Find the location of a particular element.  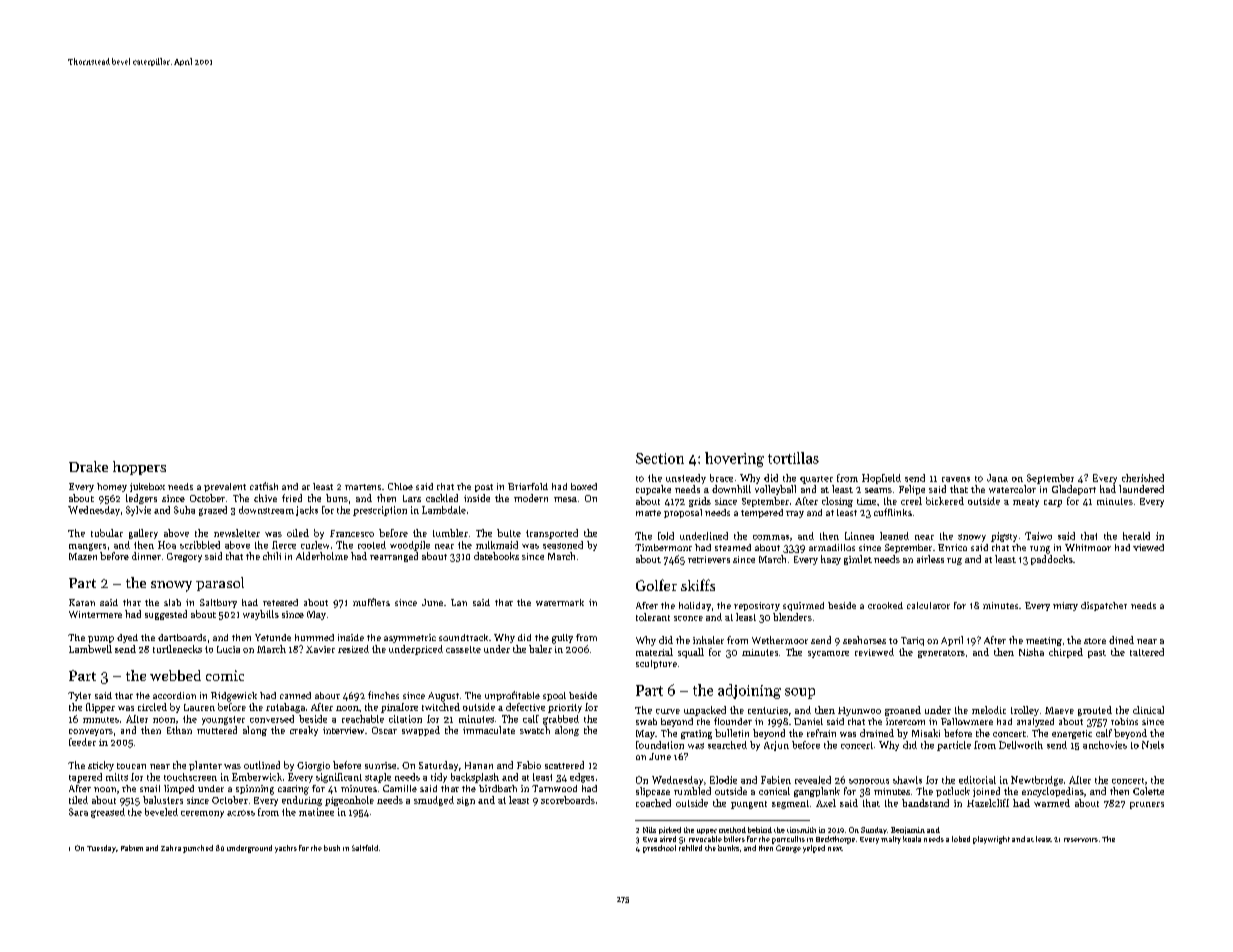

Gladeport is located at coordinates (1074, 490).
